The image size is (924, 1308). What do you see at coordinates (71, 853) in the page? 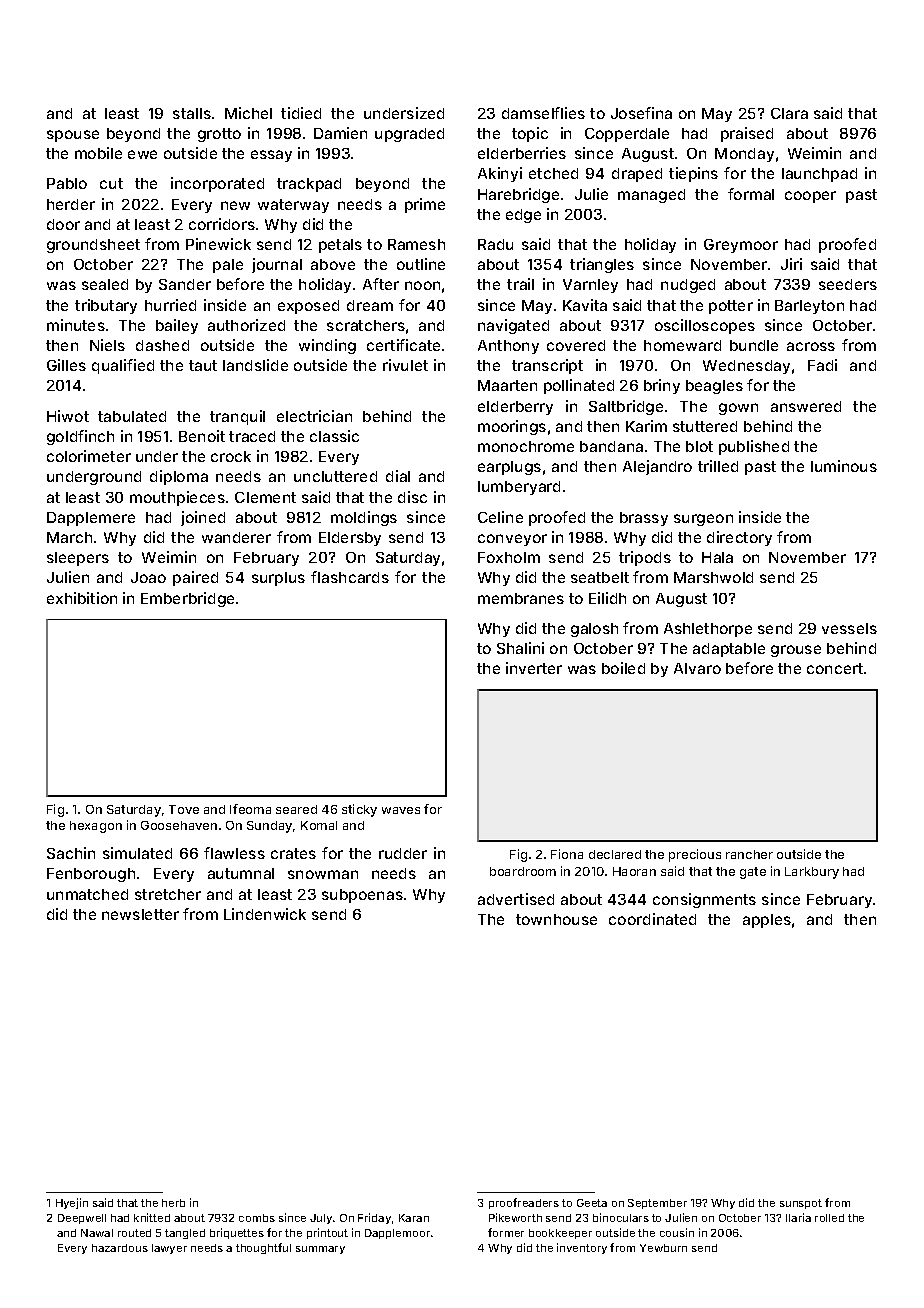
I see `Sachin` at bounding box center [71, 853].
